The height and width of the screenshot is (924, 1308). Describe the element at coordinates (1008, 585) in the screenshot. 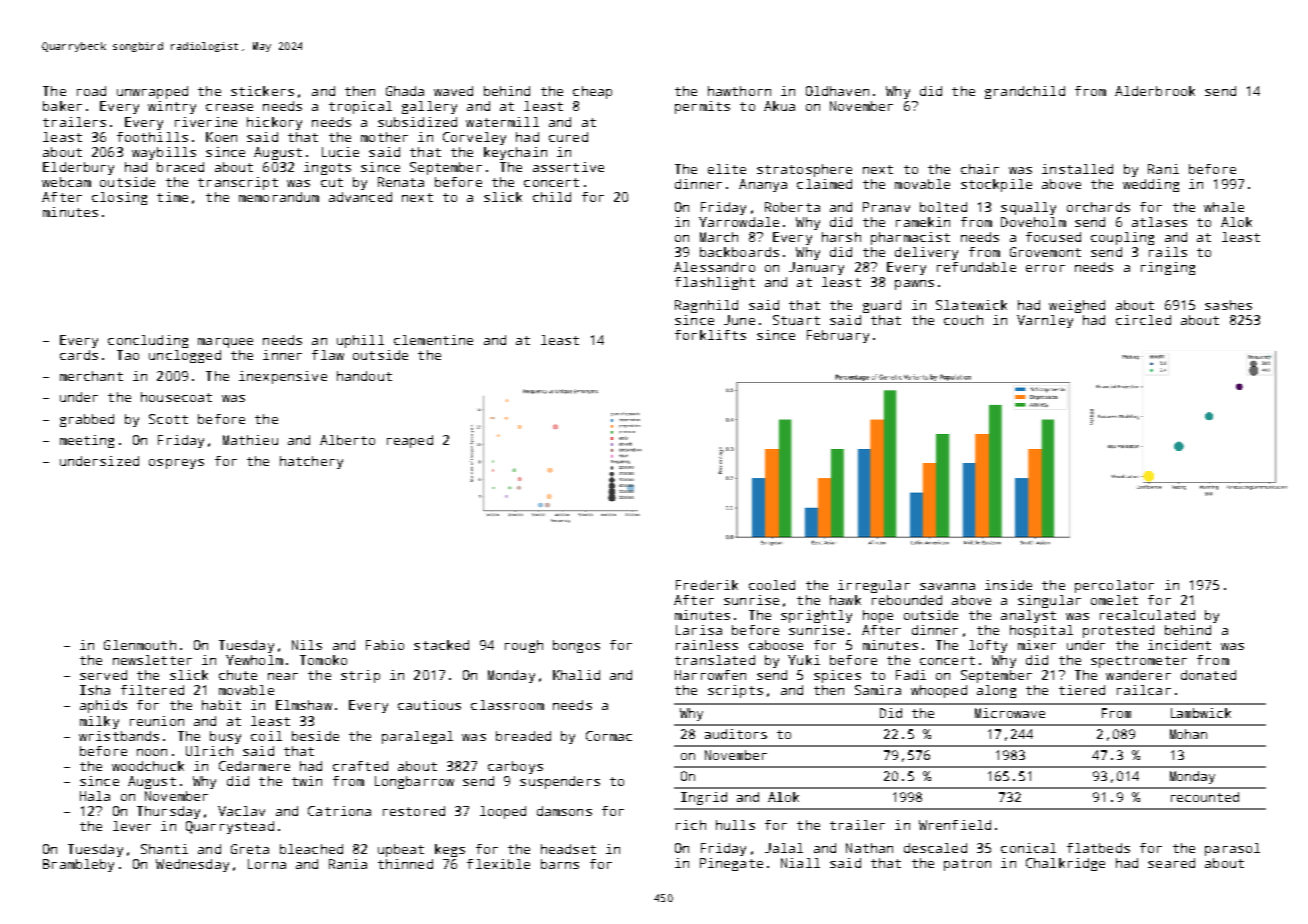

I see `inside` at that location.
